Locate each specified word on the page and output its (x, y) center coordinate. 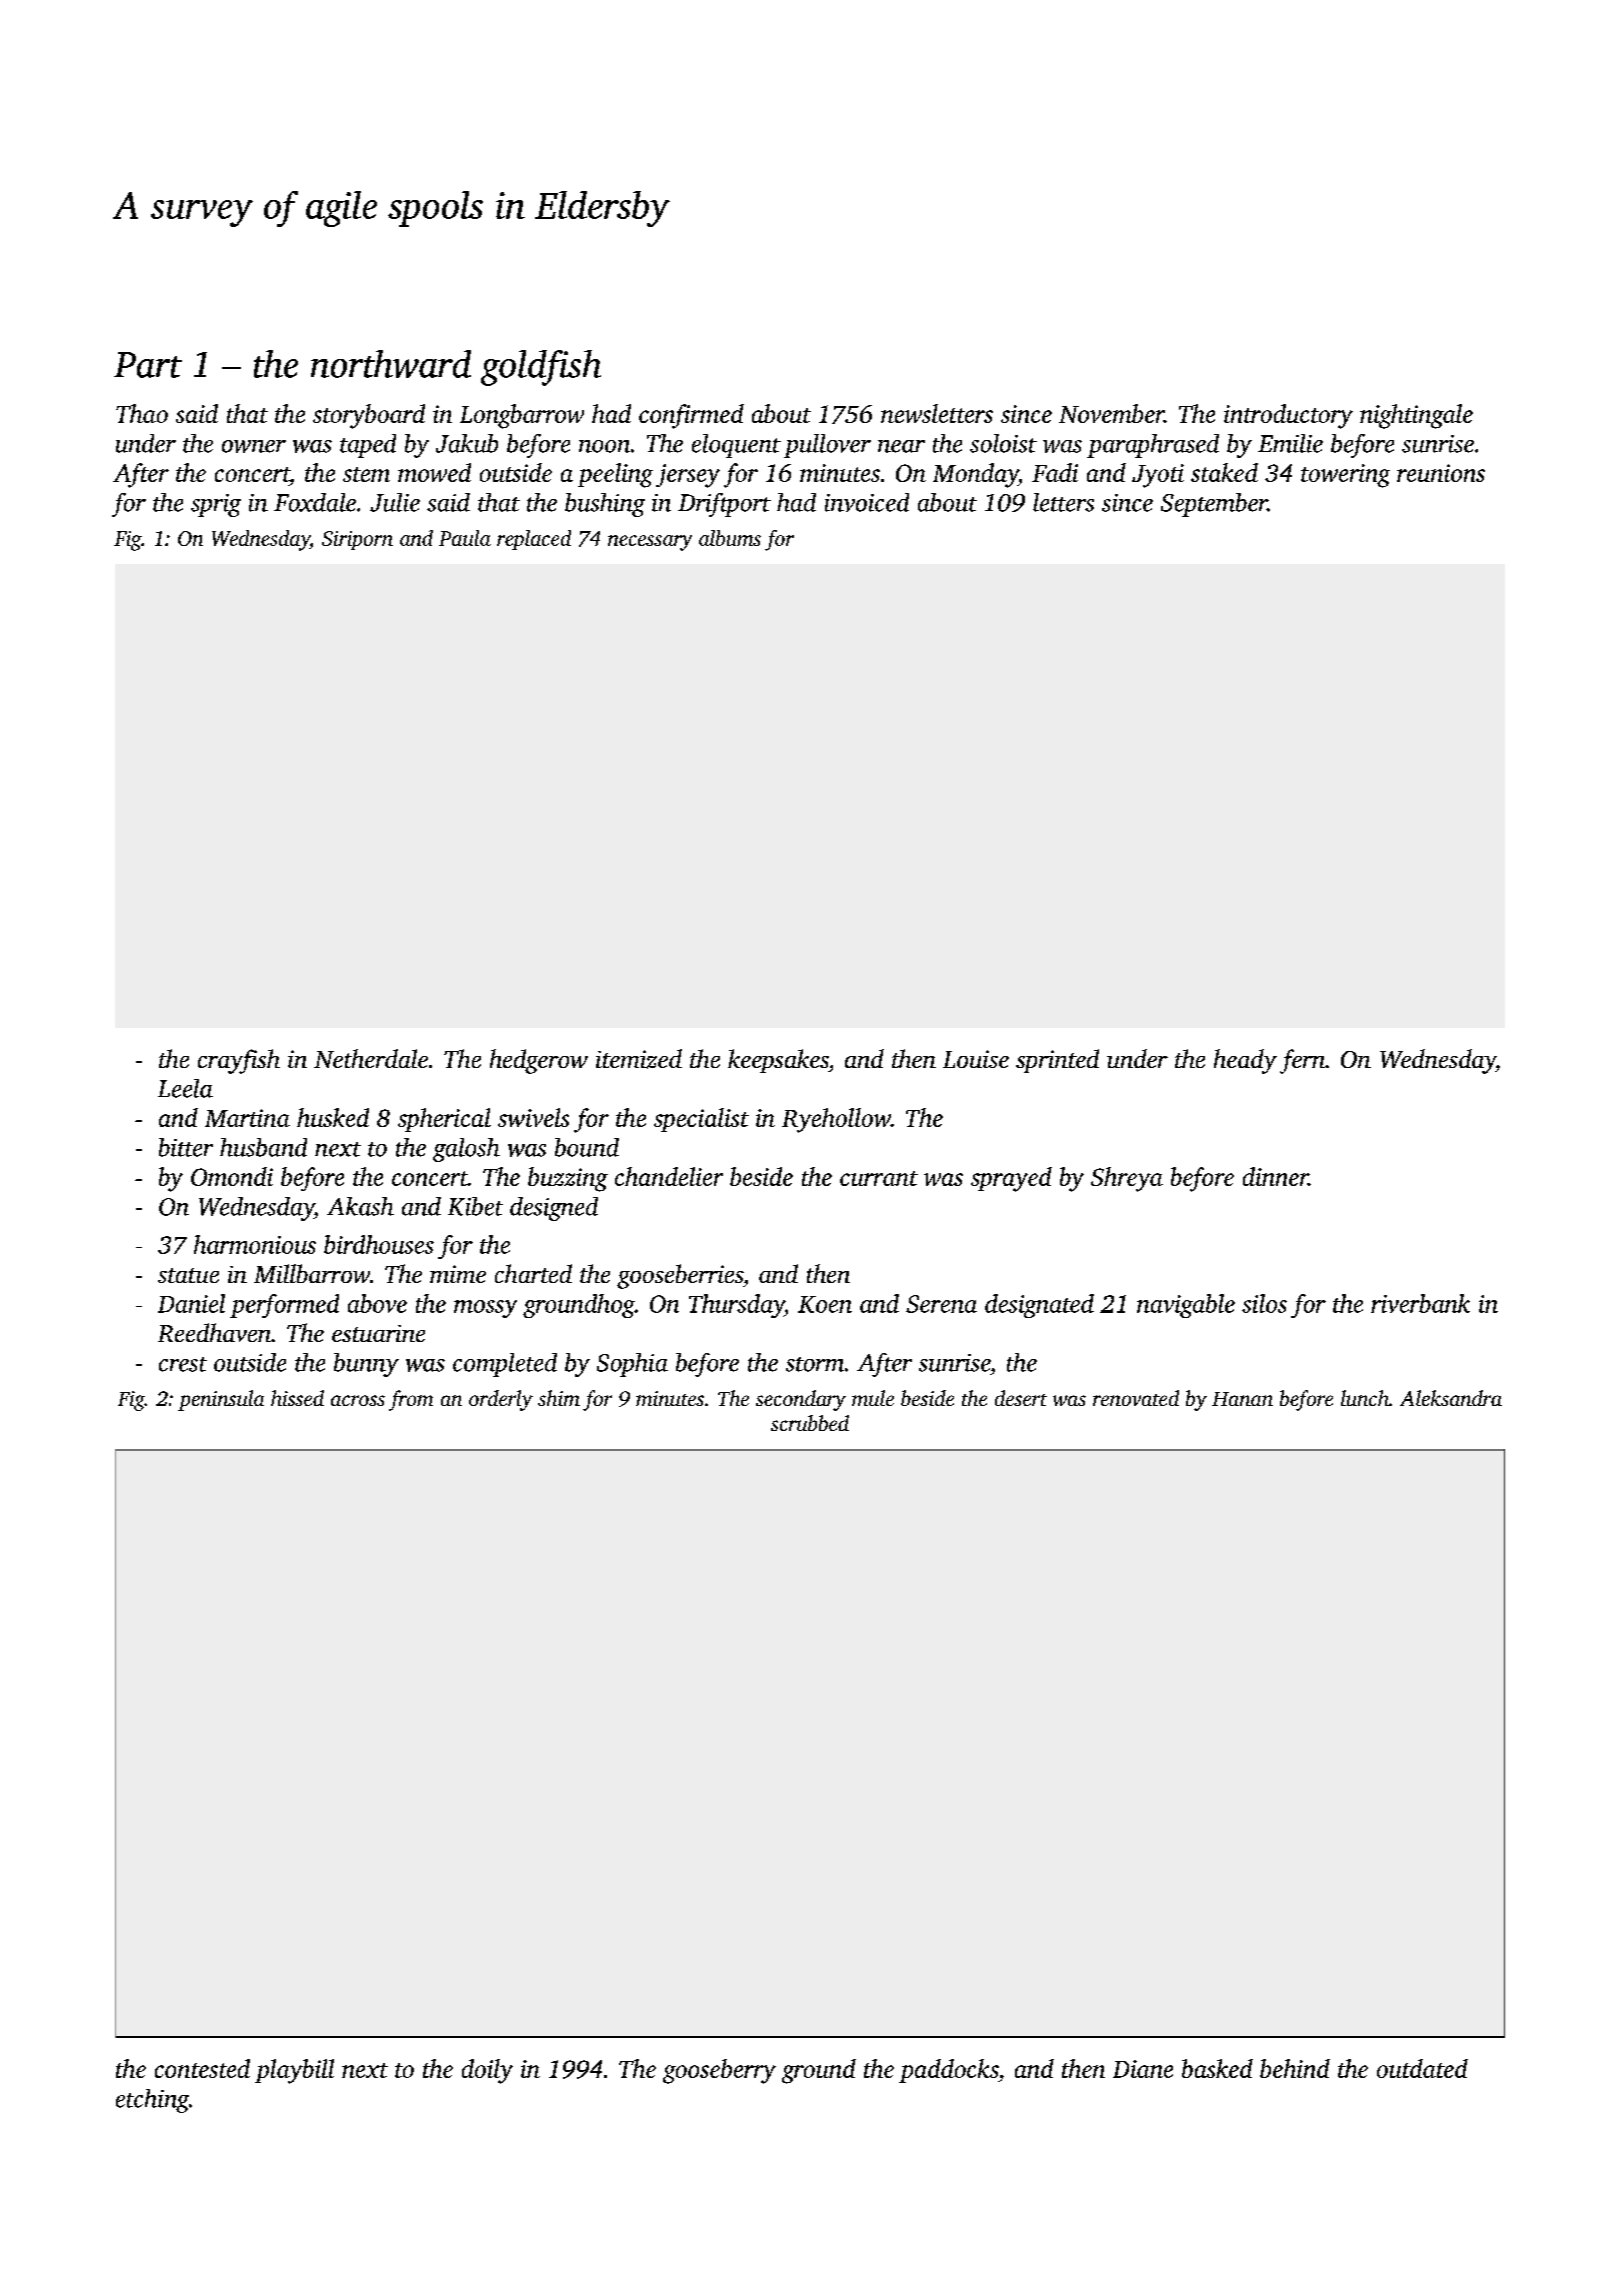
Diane (1143, 2069)
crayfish (239, 1061)
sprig (216, 505)
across (358, 1400)
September (1214, 505)
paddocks (948, 2071)
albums (730, 538)
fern (1302, 1061)
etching (152, 2101)
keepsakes (778, 1061)
